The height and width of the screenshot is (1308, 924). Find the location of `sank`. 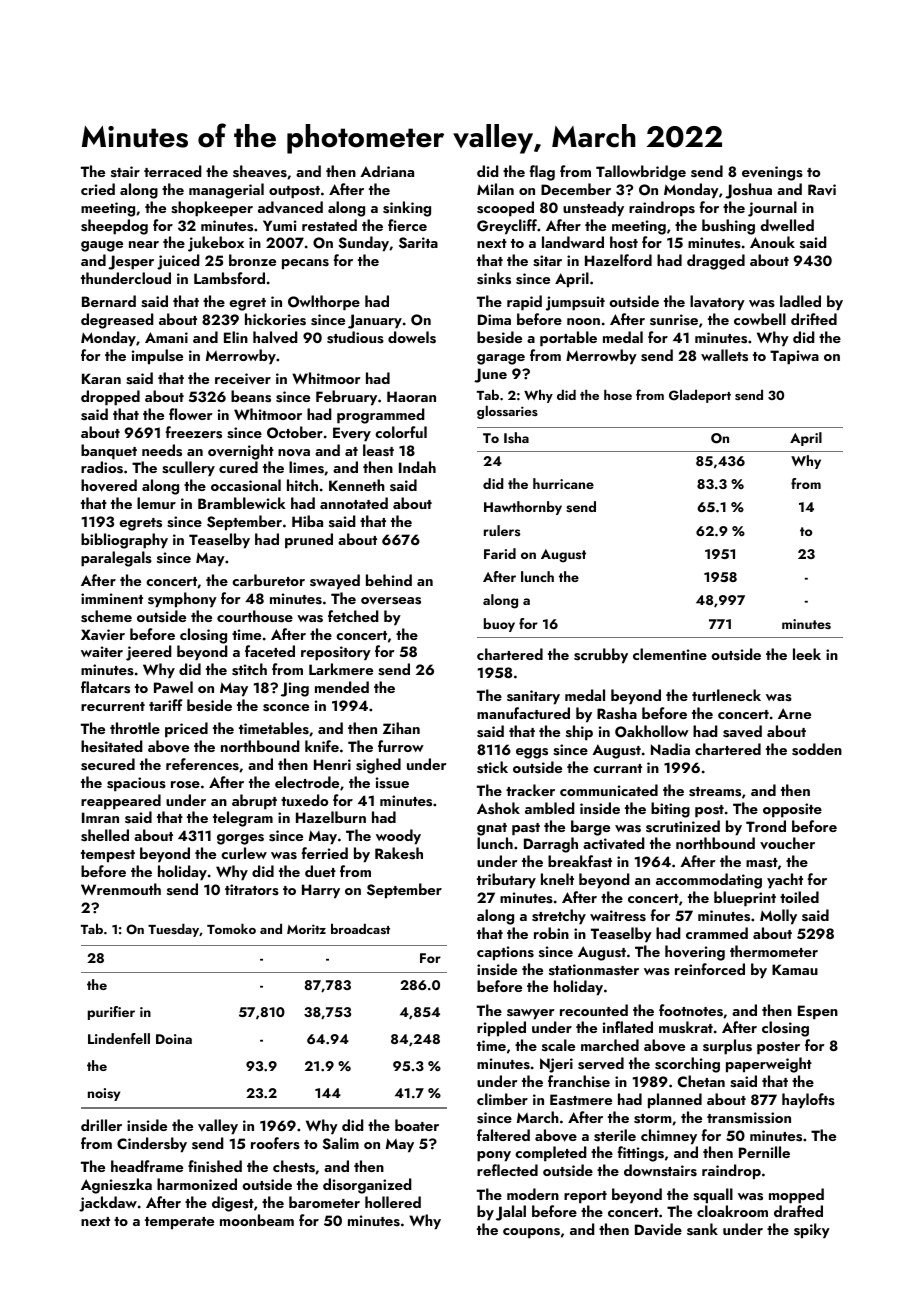

sank is located at coordinates (702, 1229).
